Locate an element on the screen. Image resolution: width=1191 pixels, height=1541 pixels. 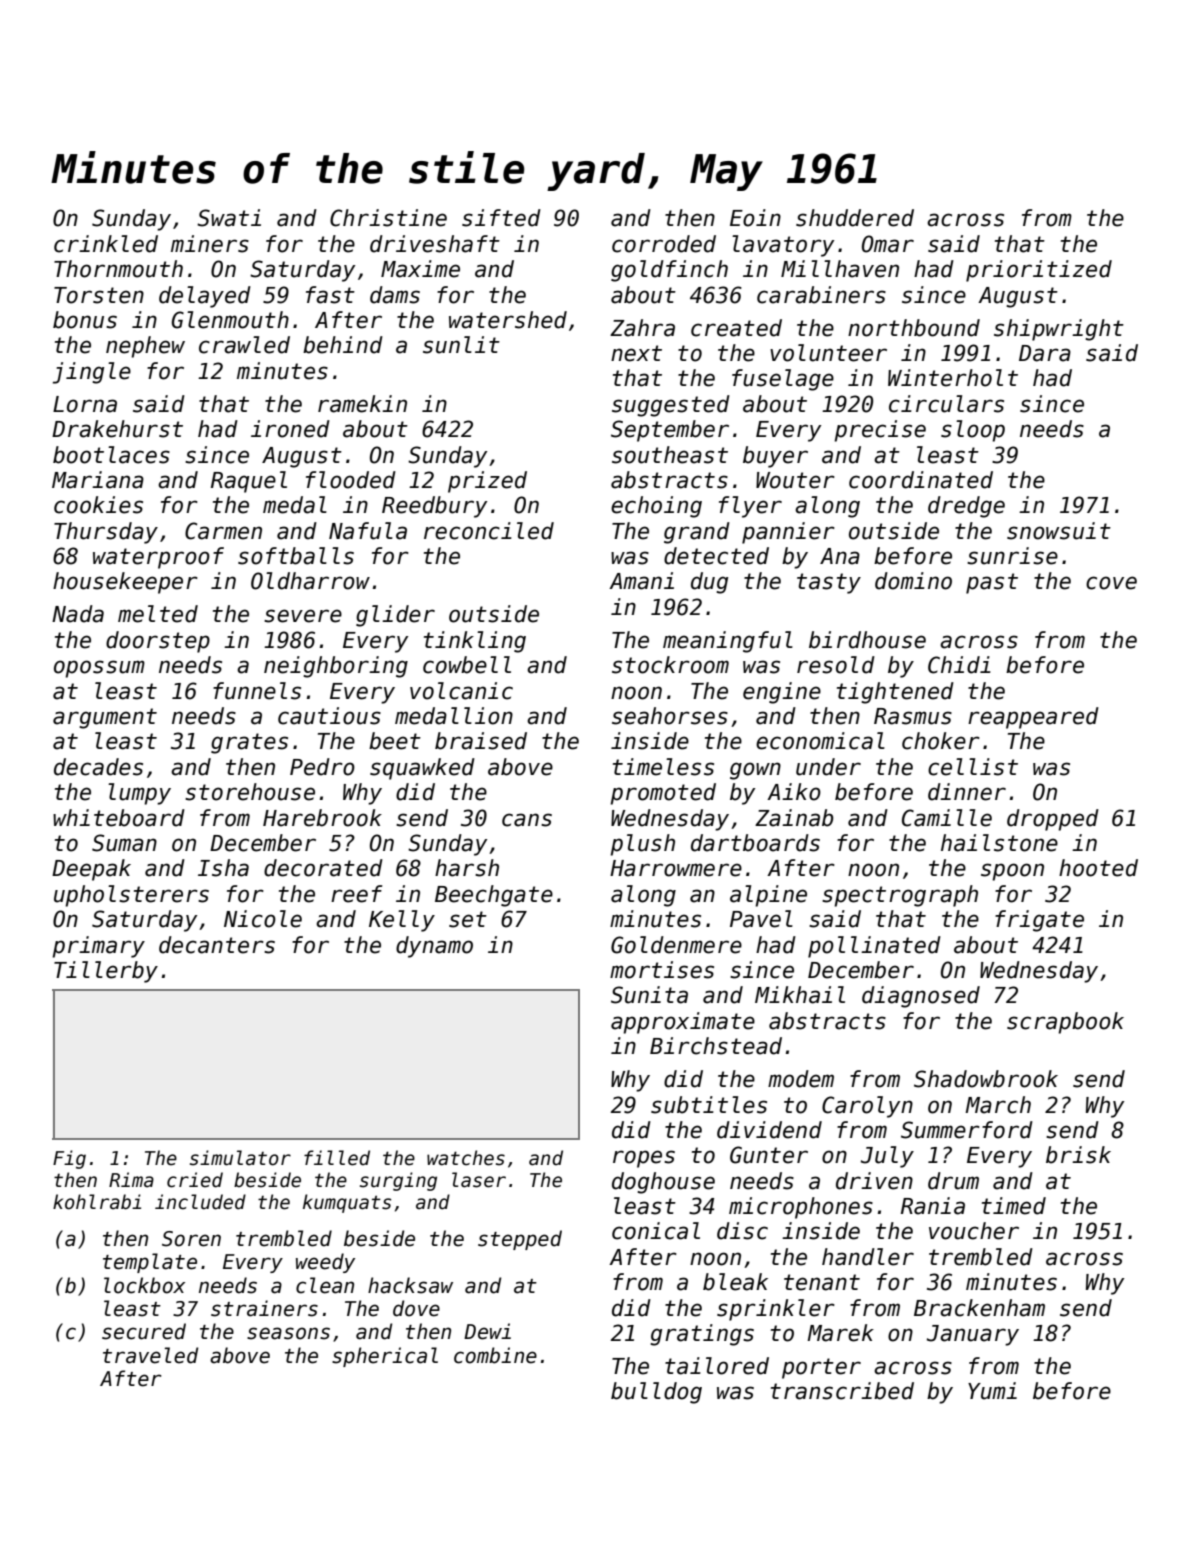
pollinated is located at coordinates (874, 947).
